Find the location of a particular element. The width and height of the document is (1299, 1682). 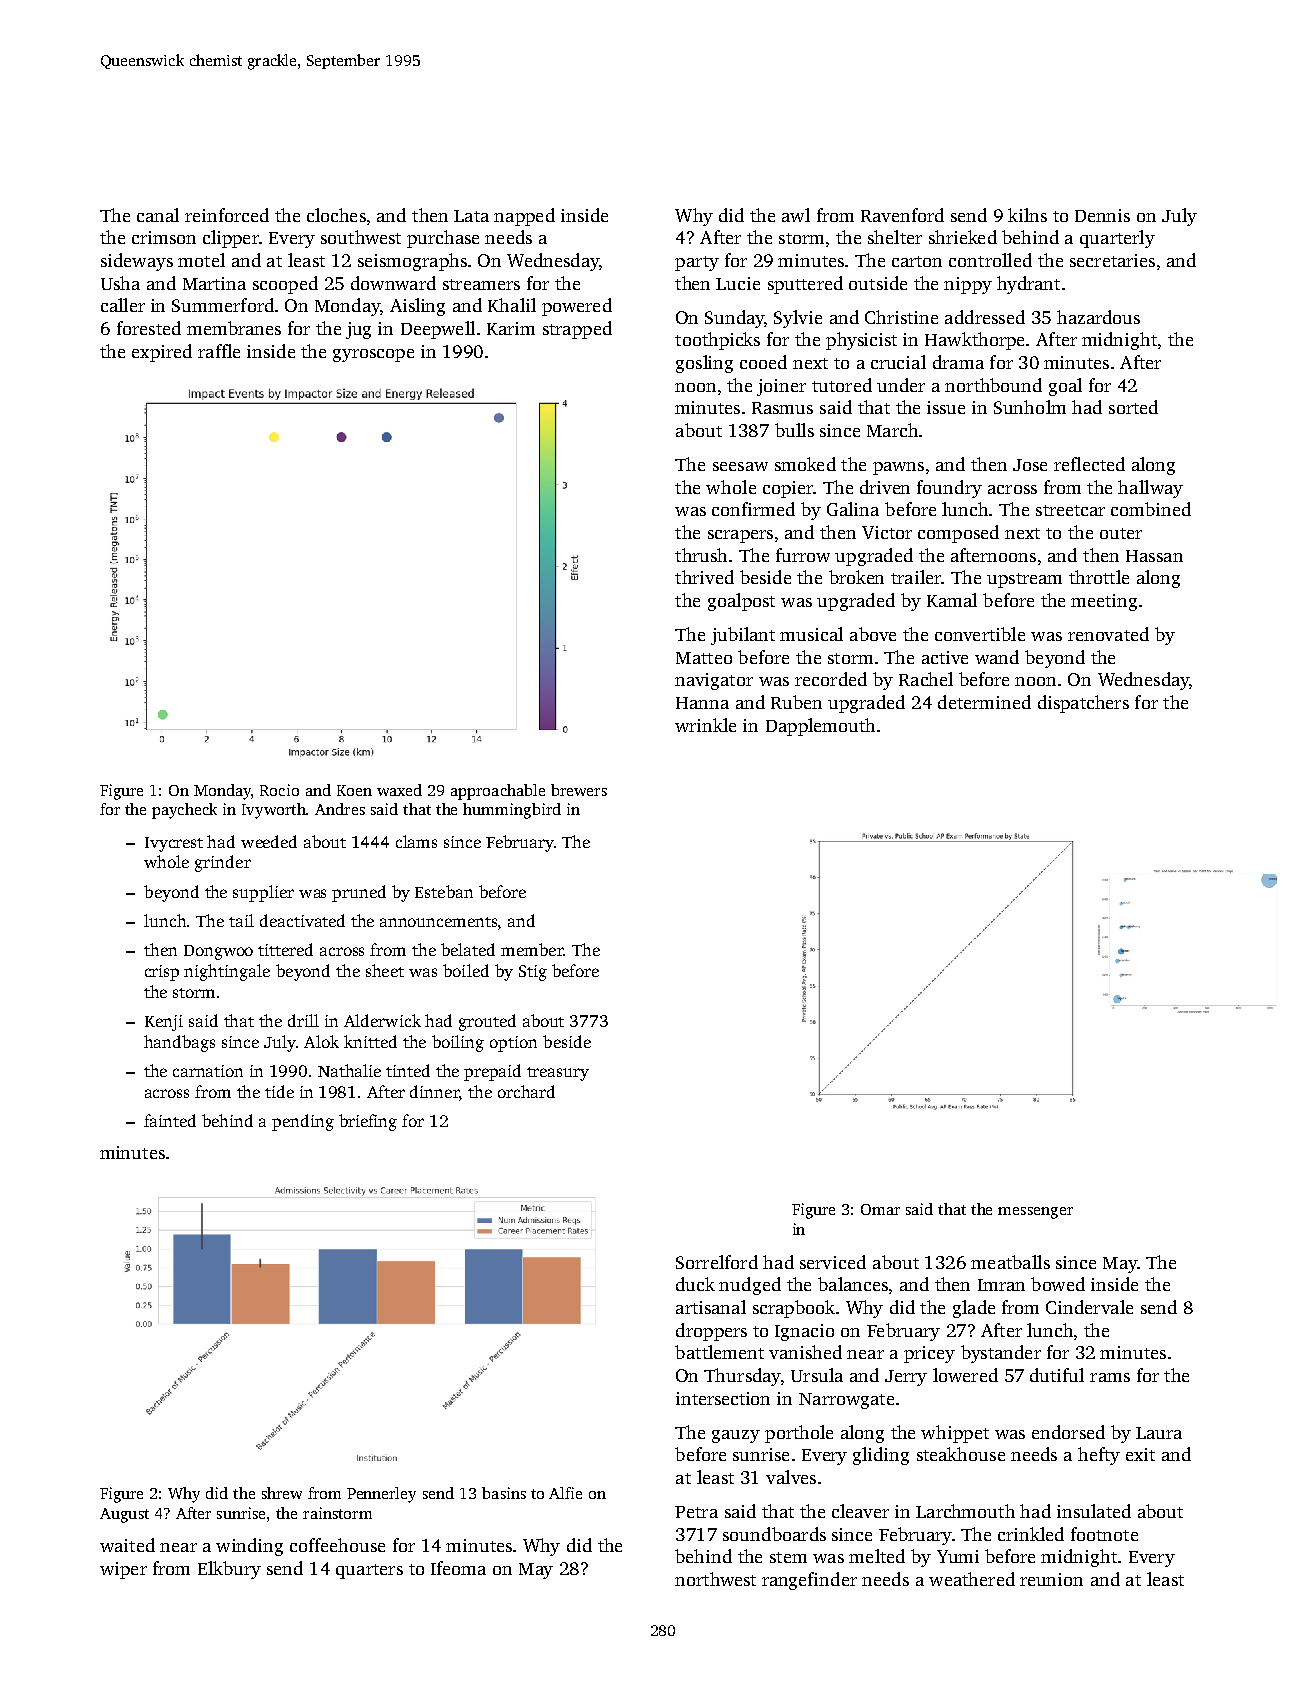

Pennerley is located at coordinates (381, 1495).
